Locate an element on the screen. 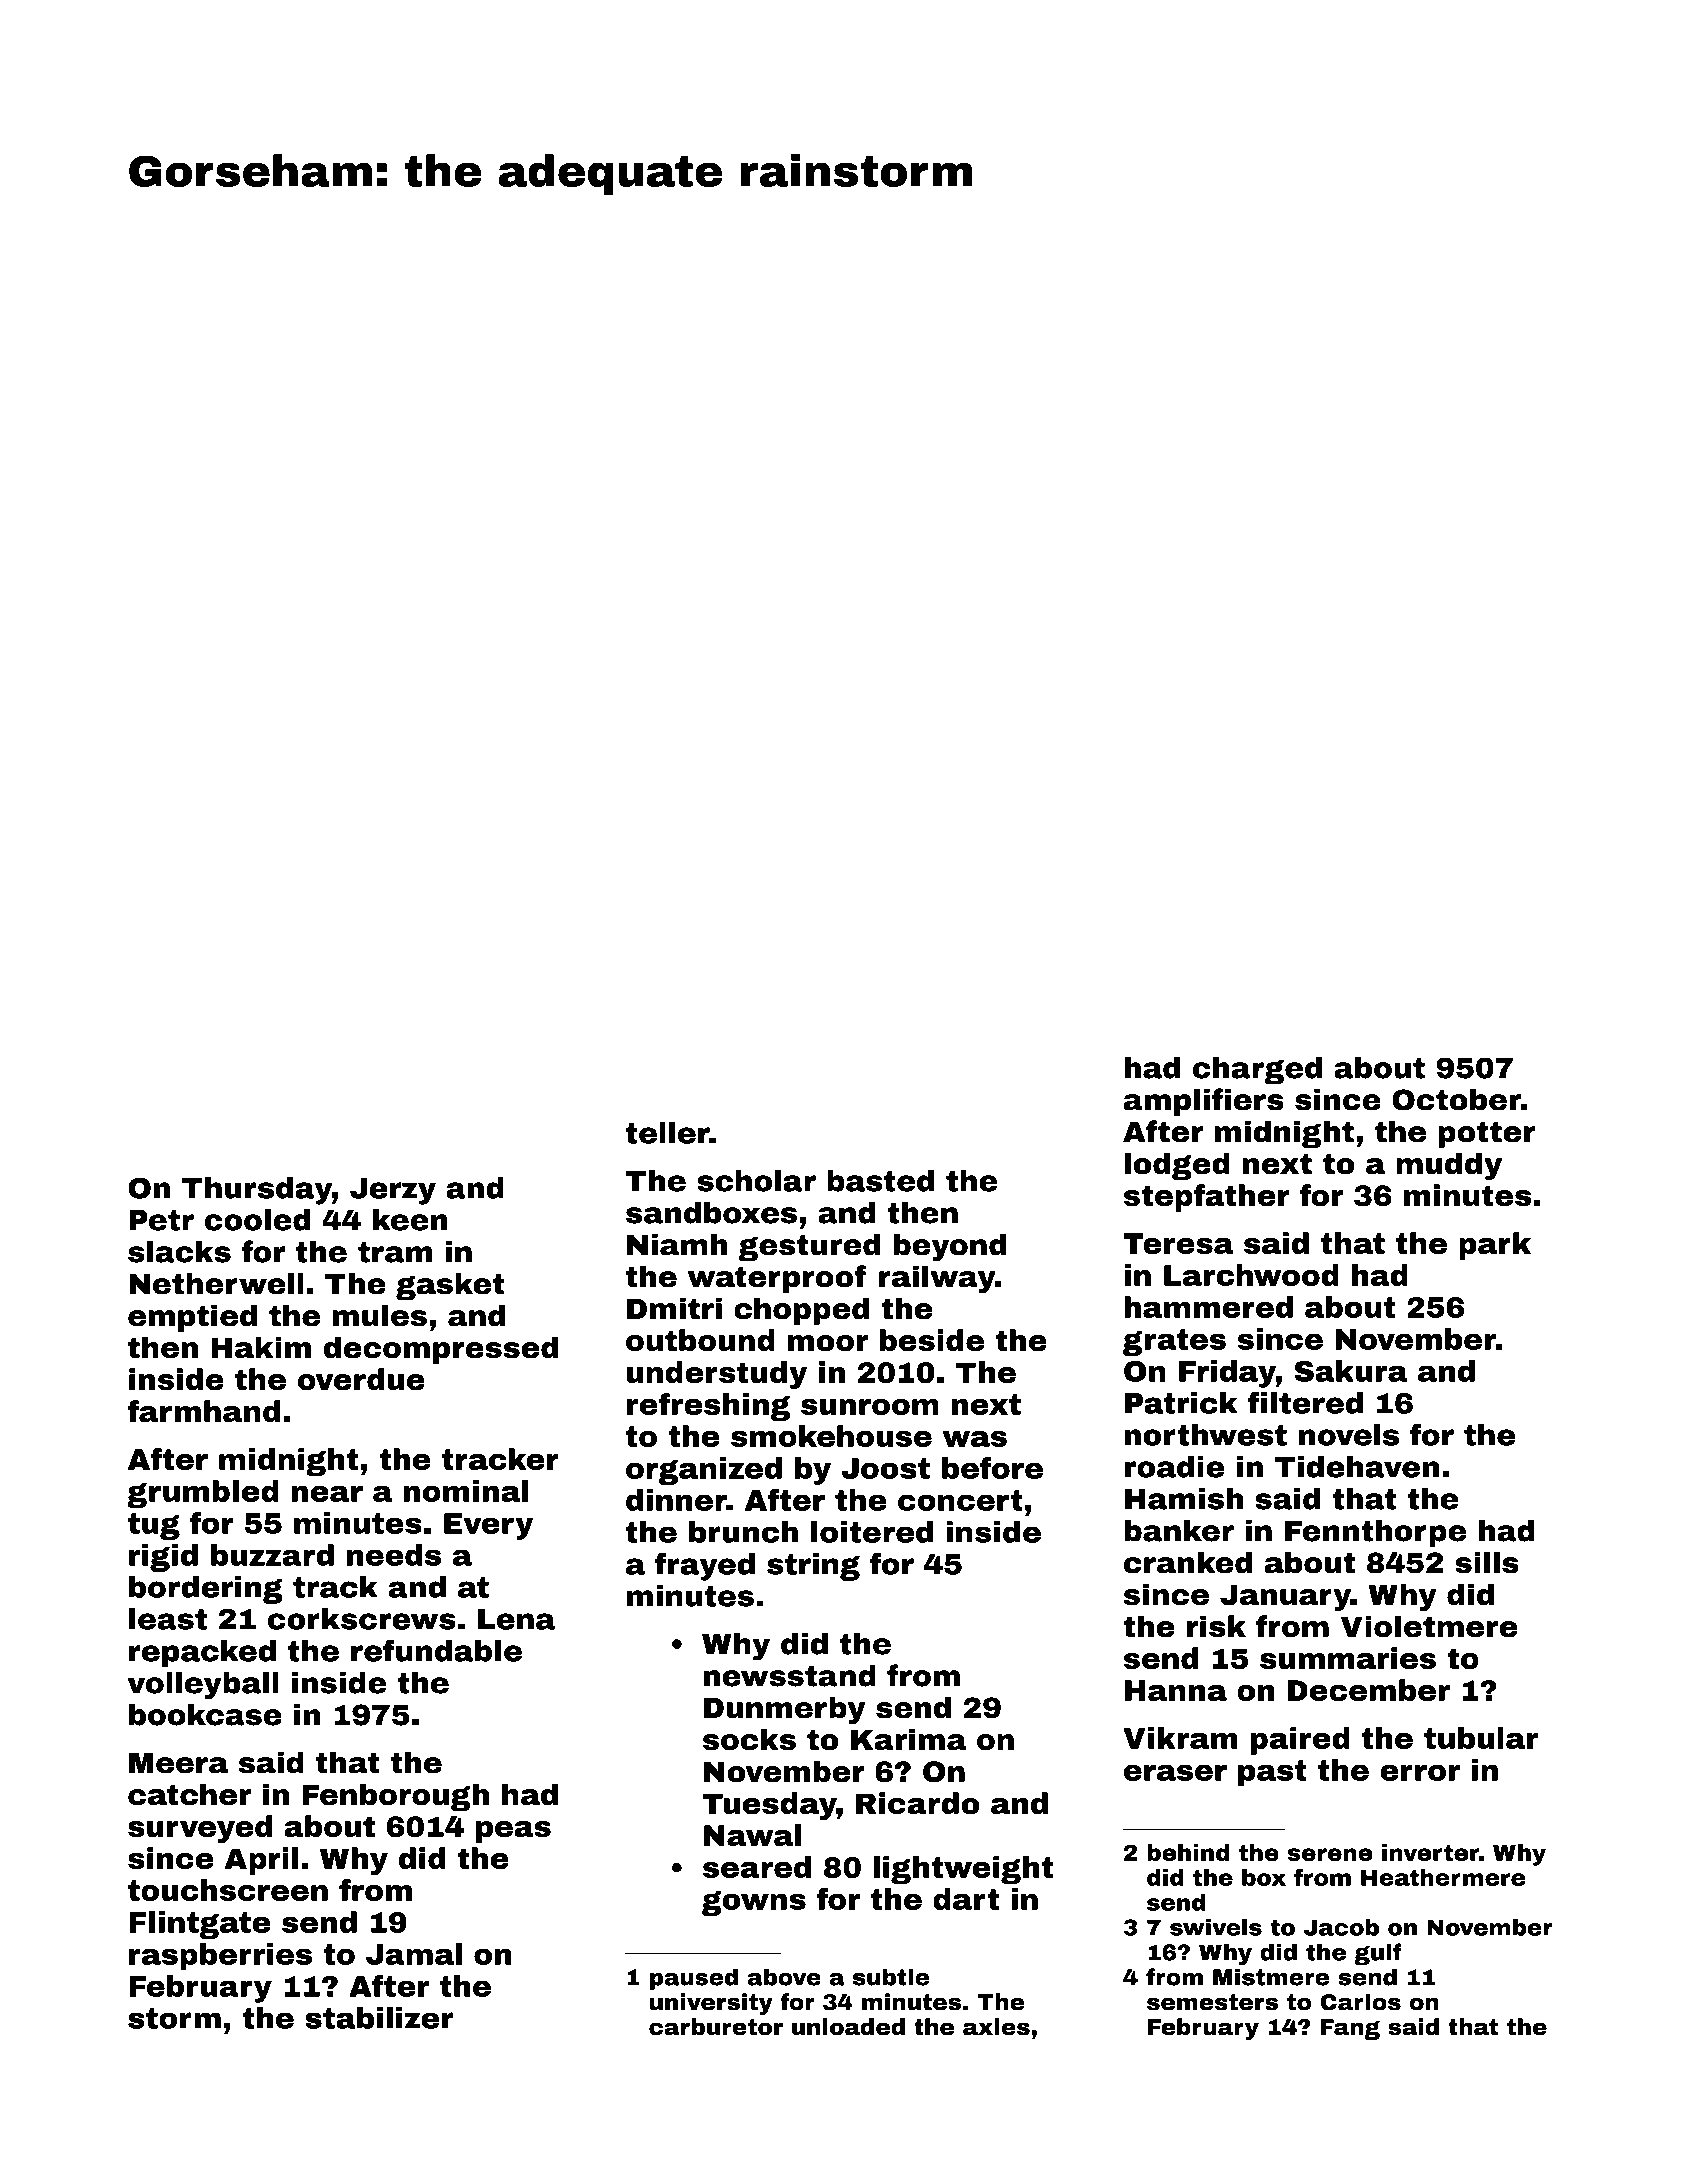 The image size is (1683, 2178). newsstand is located at coordinates (789, 1675).
